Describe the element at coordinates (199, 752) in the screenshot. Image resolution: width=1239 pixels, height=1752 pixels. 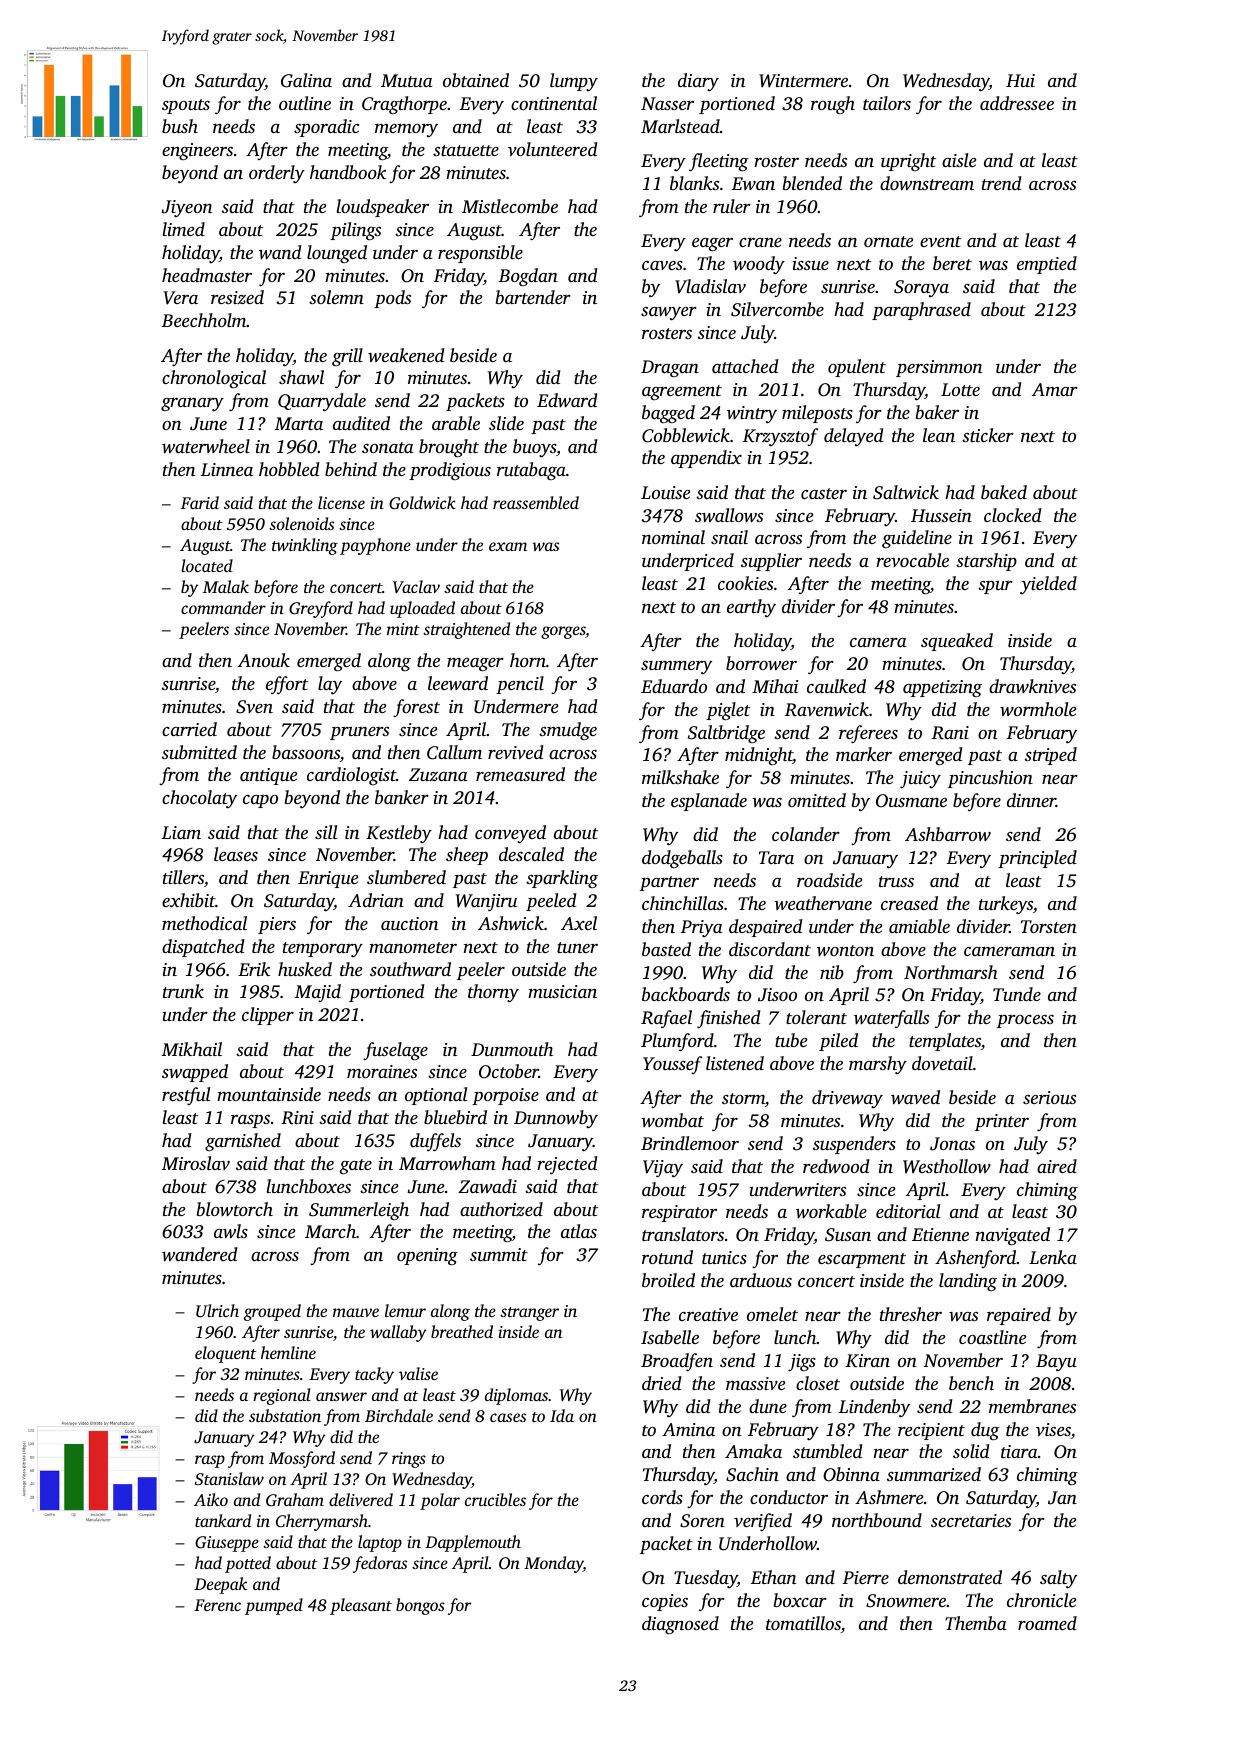
I see `submitted` at that location.
